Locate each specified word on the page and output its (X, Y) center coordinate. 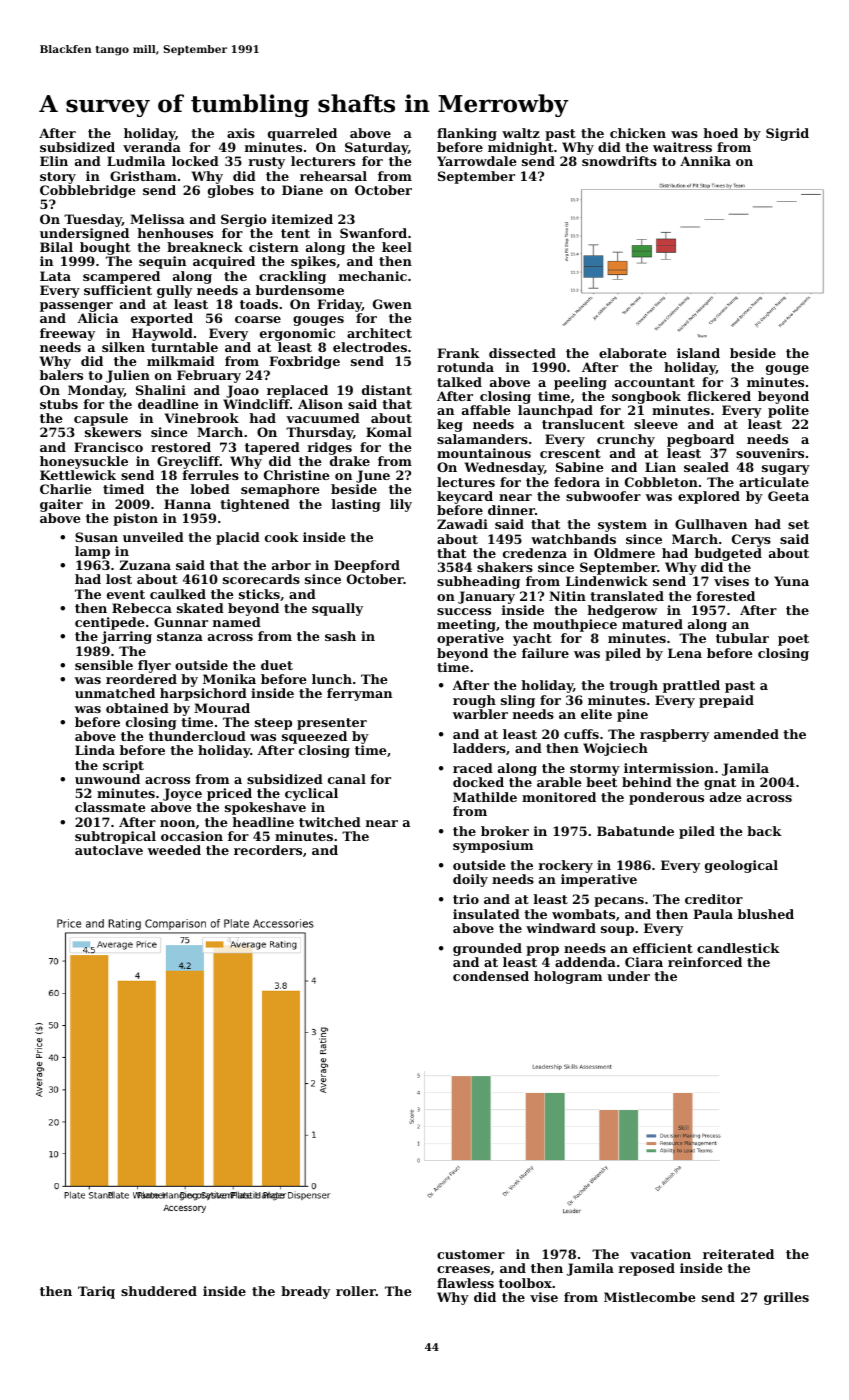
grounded (487, 949)
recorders (268, 850)
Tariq (96, 1292)
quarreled (302, 134)
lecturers (323, 161)
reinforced (705, 962)
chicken (638, 133)
